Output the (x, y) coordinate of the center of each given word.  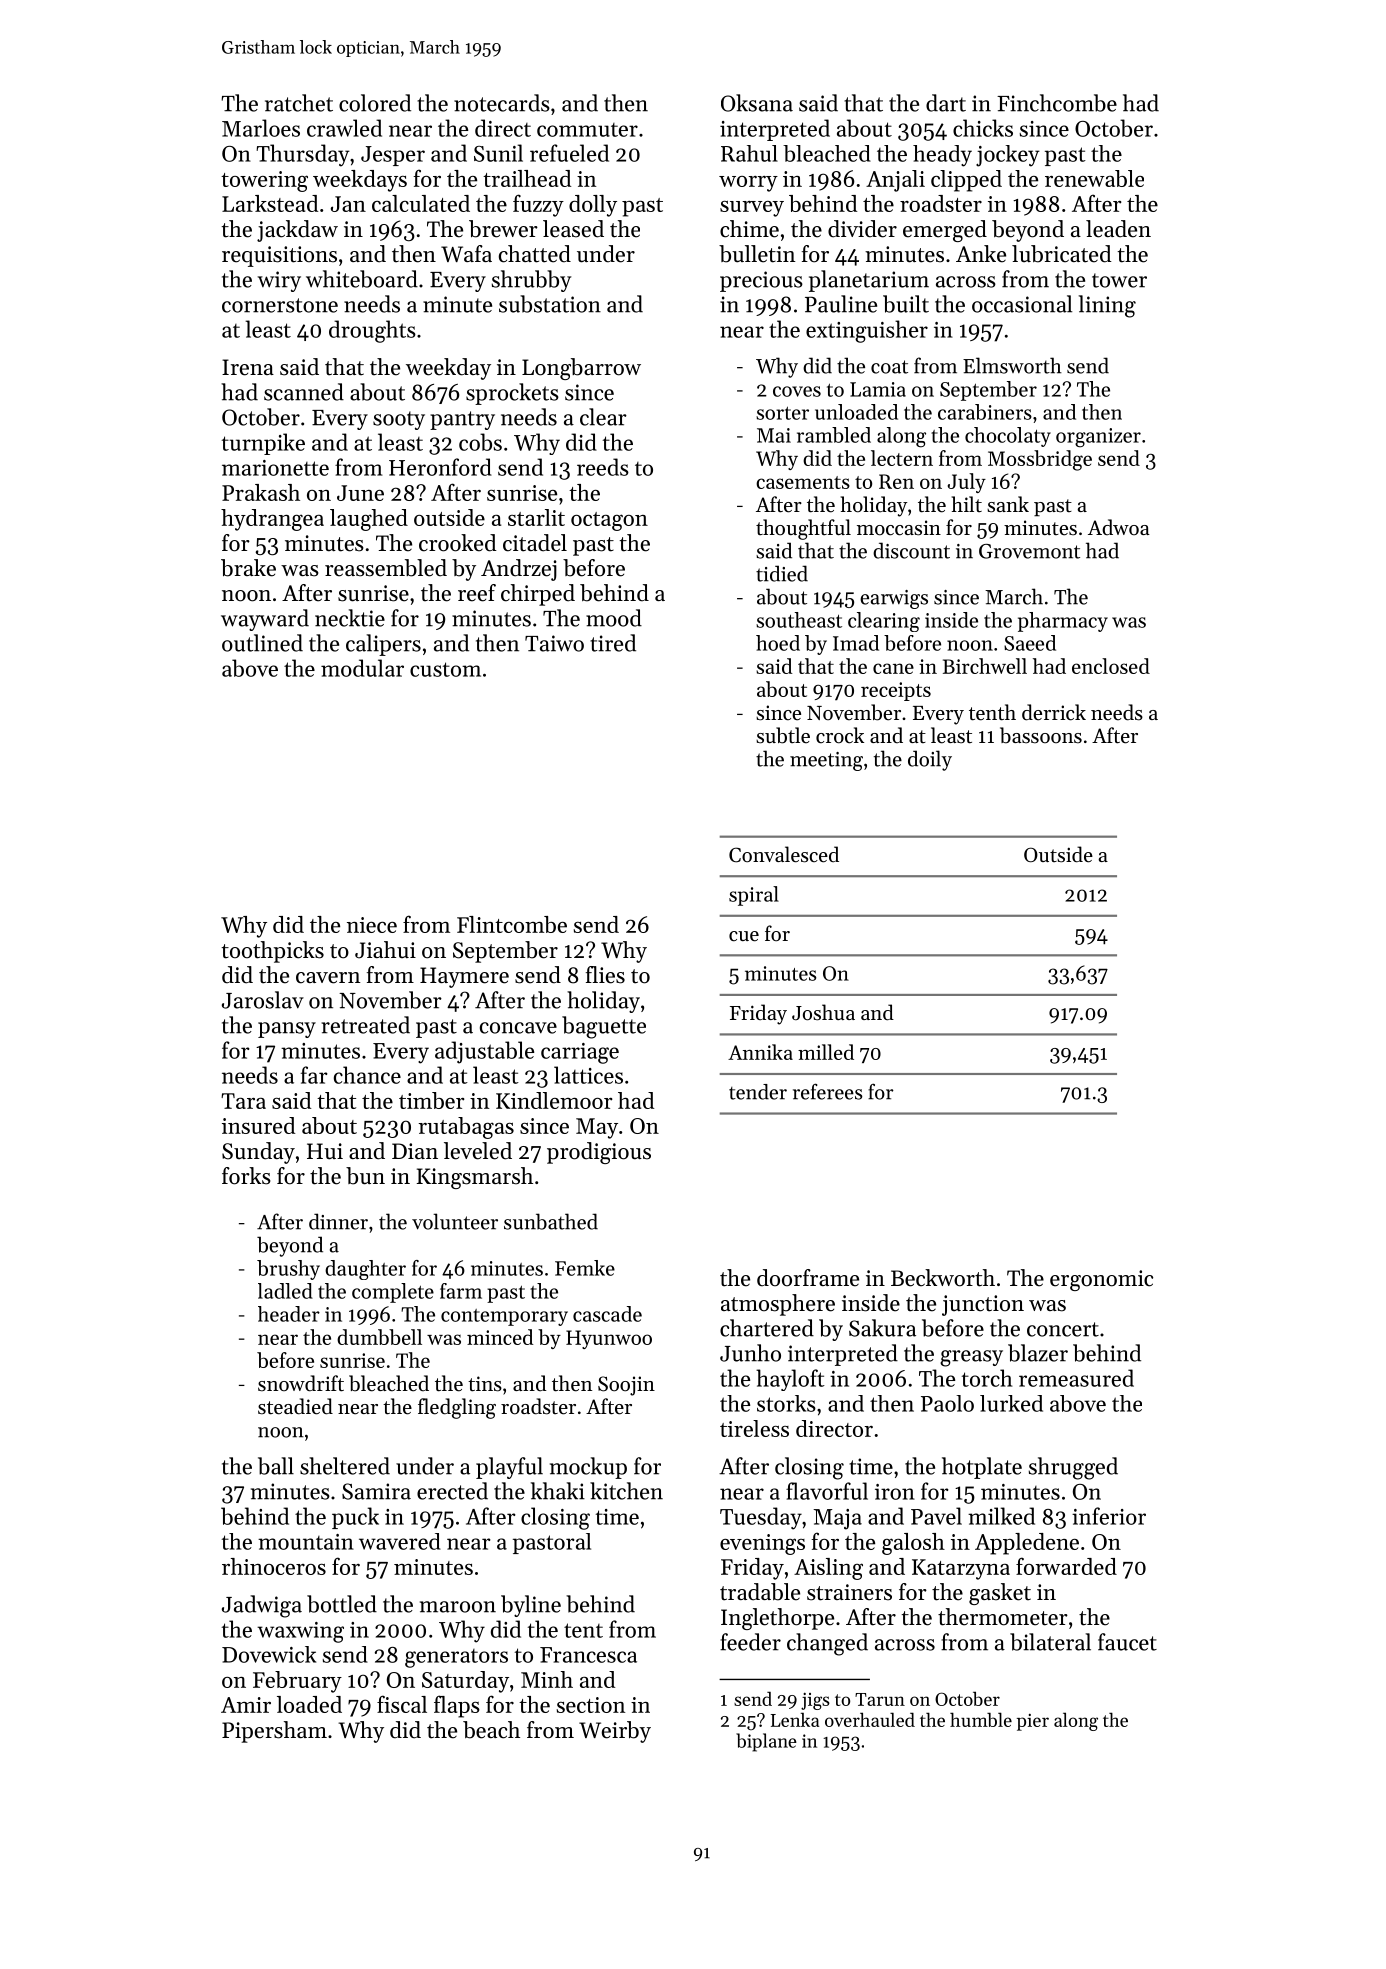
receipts (896, 691)
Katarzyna (961, 1569)
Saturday (465, 1682)
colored (375, 103)
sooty (399, 420)
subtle (783, 735)
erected (452, 1491)
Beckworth (943, 1278)
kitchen (626, 1491)
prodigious (599, 1153)
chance (367, 1075)
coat (889, 367)
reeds (603, 467)
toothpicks (273, 952)
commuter (587, 130)
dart (946, 103)
